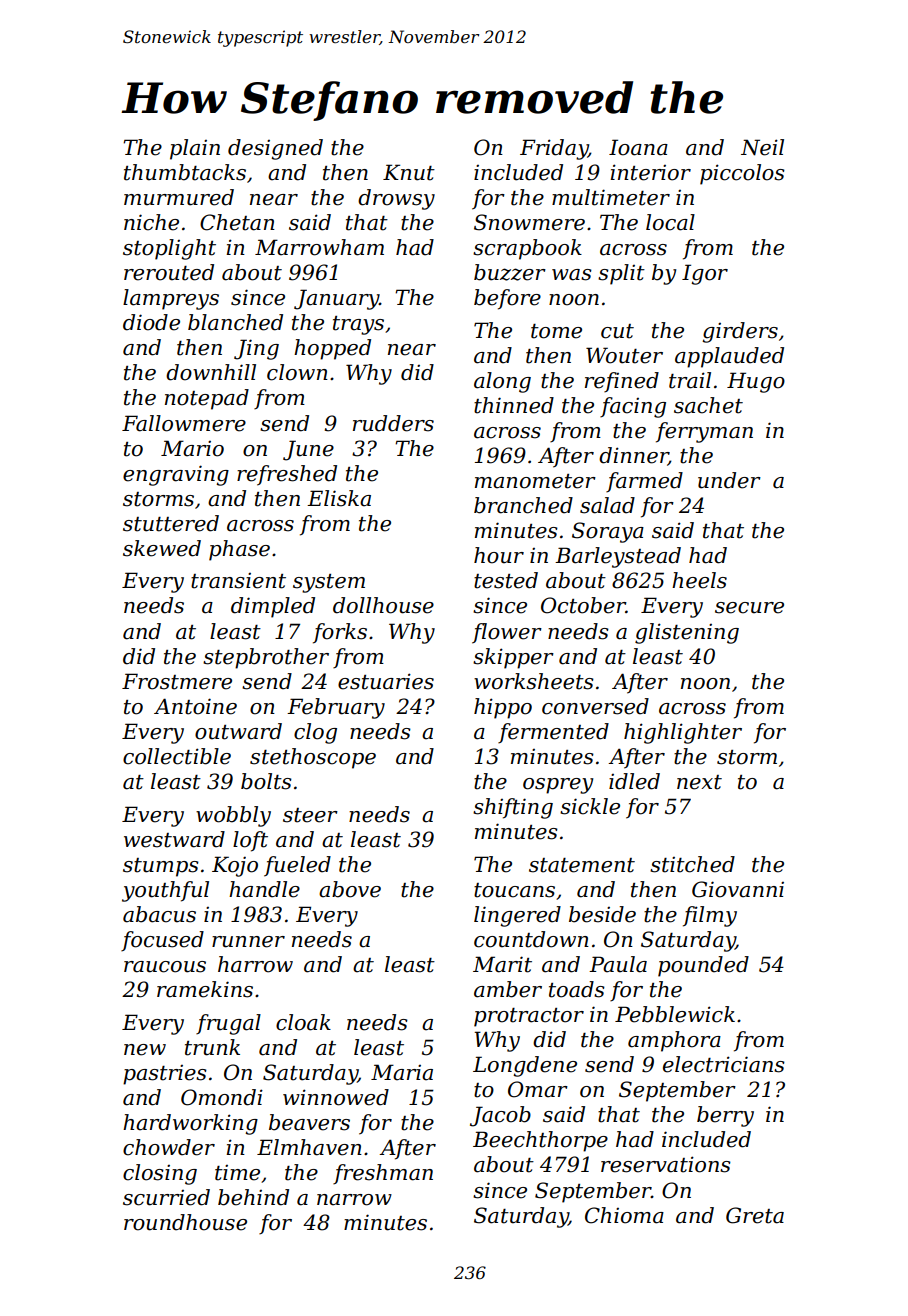 Image resolution: width=908 pixels, height=1316 pixels. I want to click on Friday, so click(554, 149).
